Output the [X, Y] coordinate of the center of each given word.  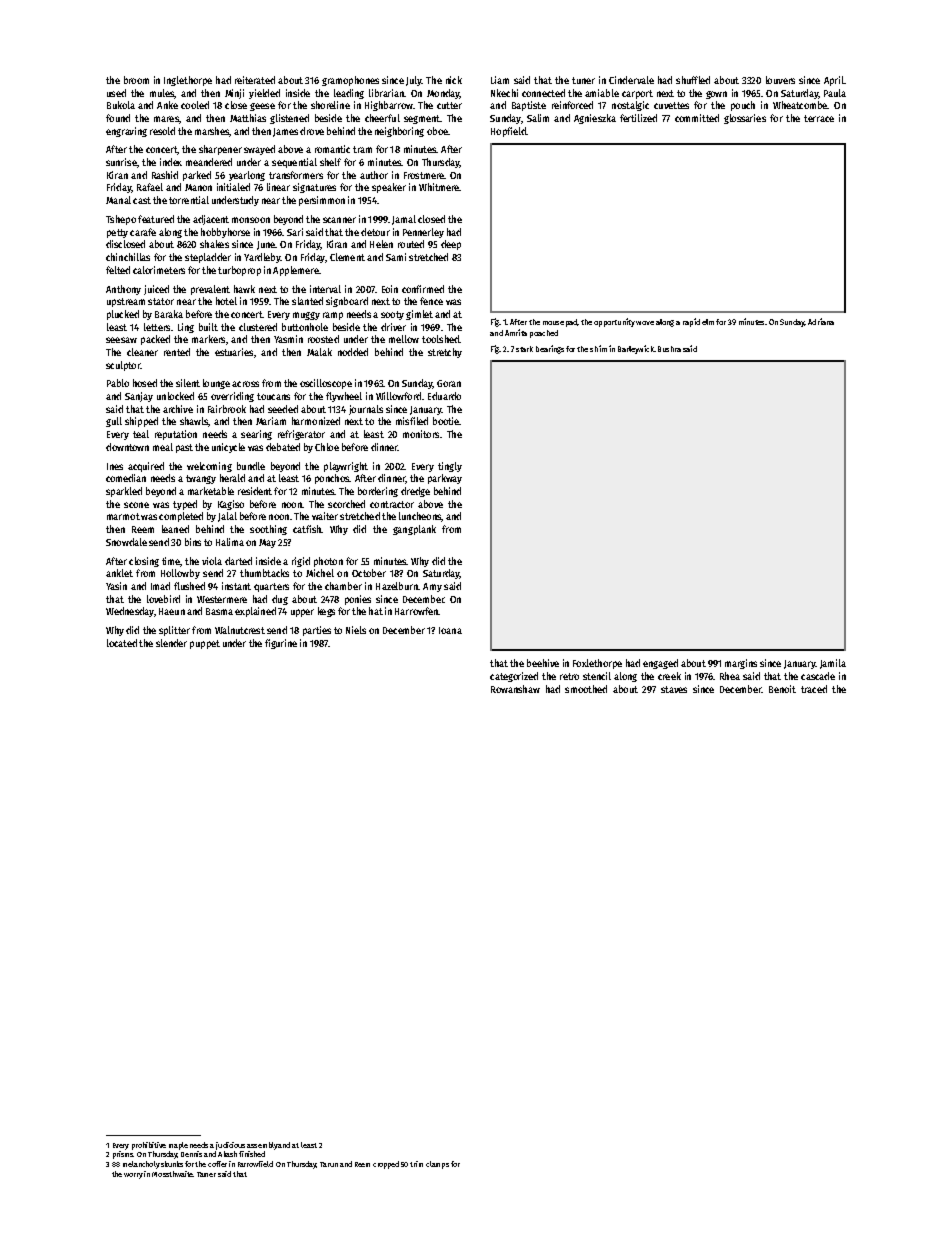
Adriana [821, 321]
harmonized [316, 421]
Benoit [782, 689]
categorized [514, 677]
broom [136, 80]
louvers [780, 80]
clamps [437, 1165]
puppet [205, 644]
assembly [263, 1146]
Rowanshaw [515, 689]
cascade [818, 676]
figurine [281, 644]
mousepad [560, 323]
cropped [386, 1165]
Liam [500, 80]
